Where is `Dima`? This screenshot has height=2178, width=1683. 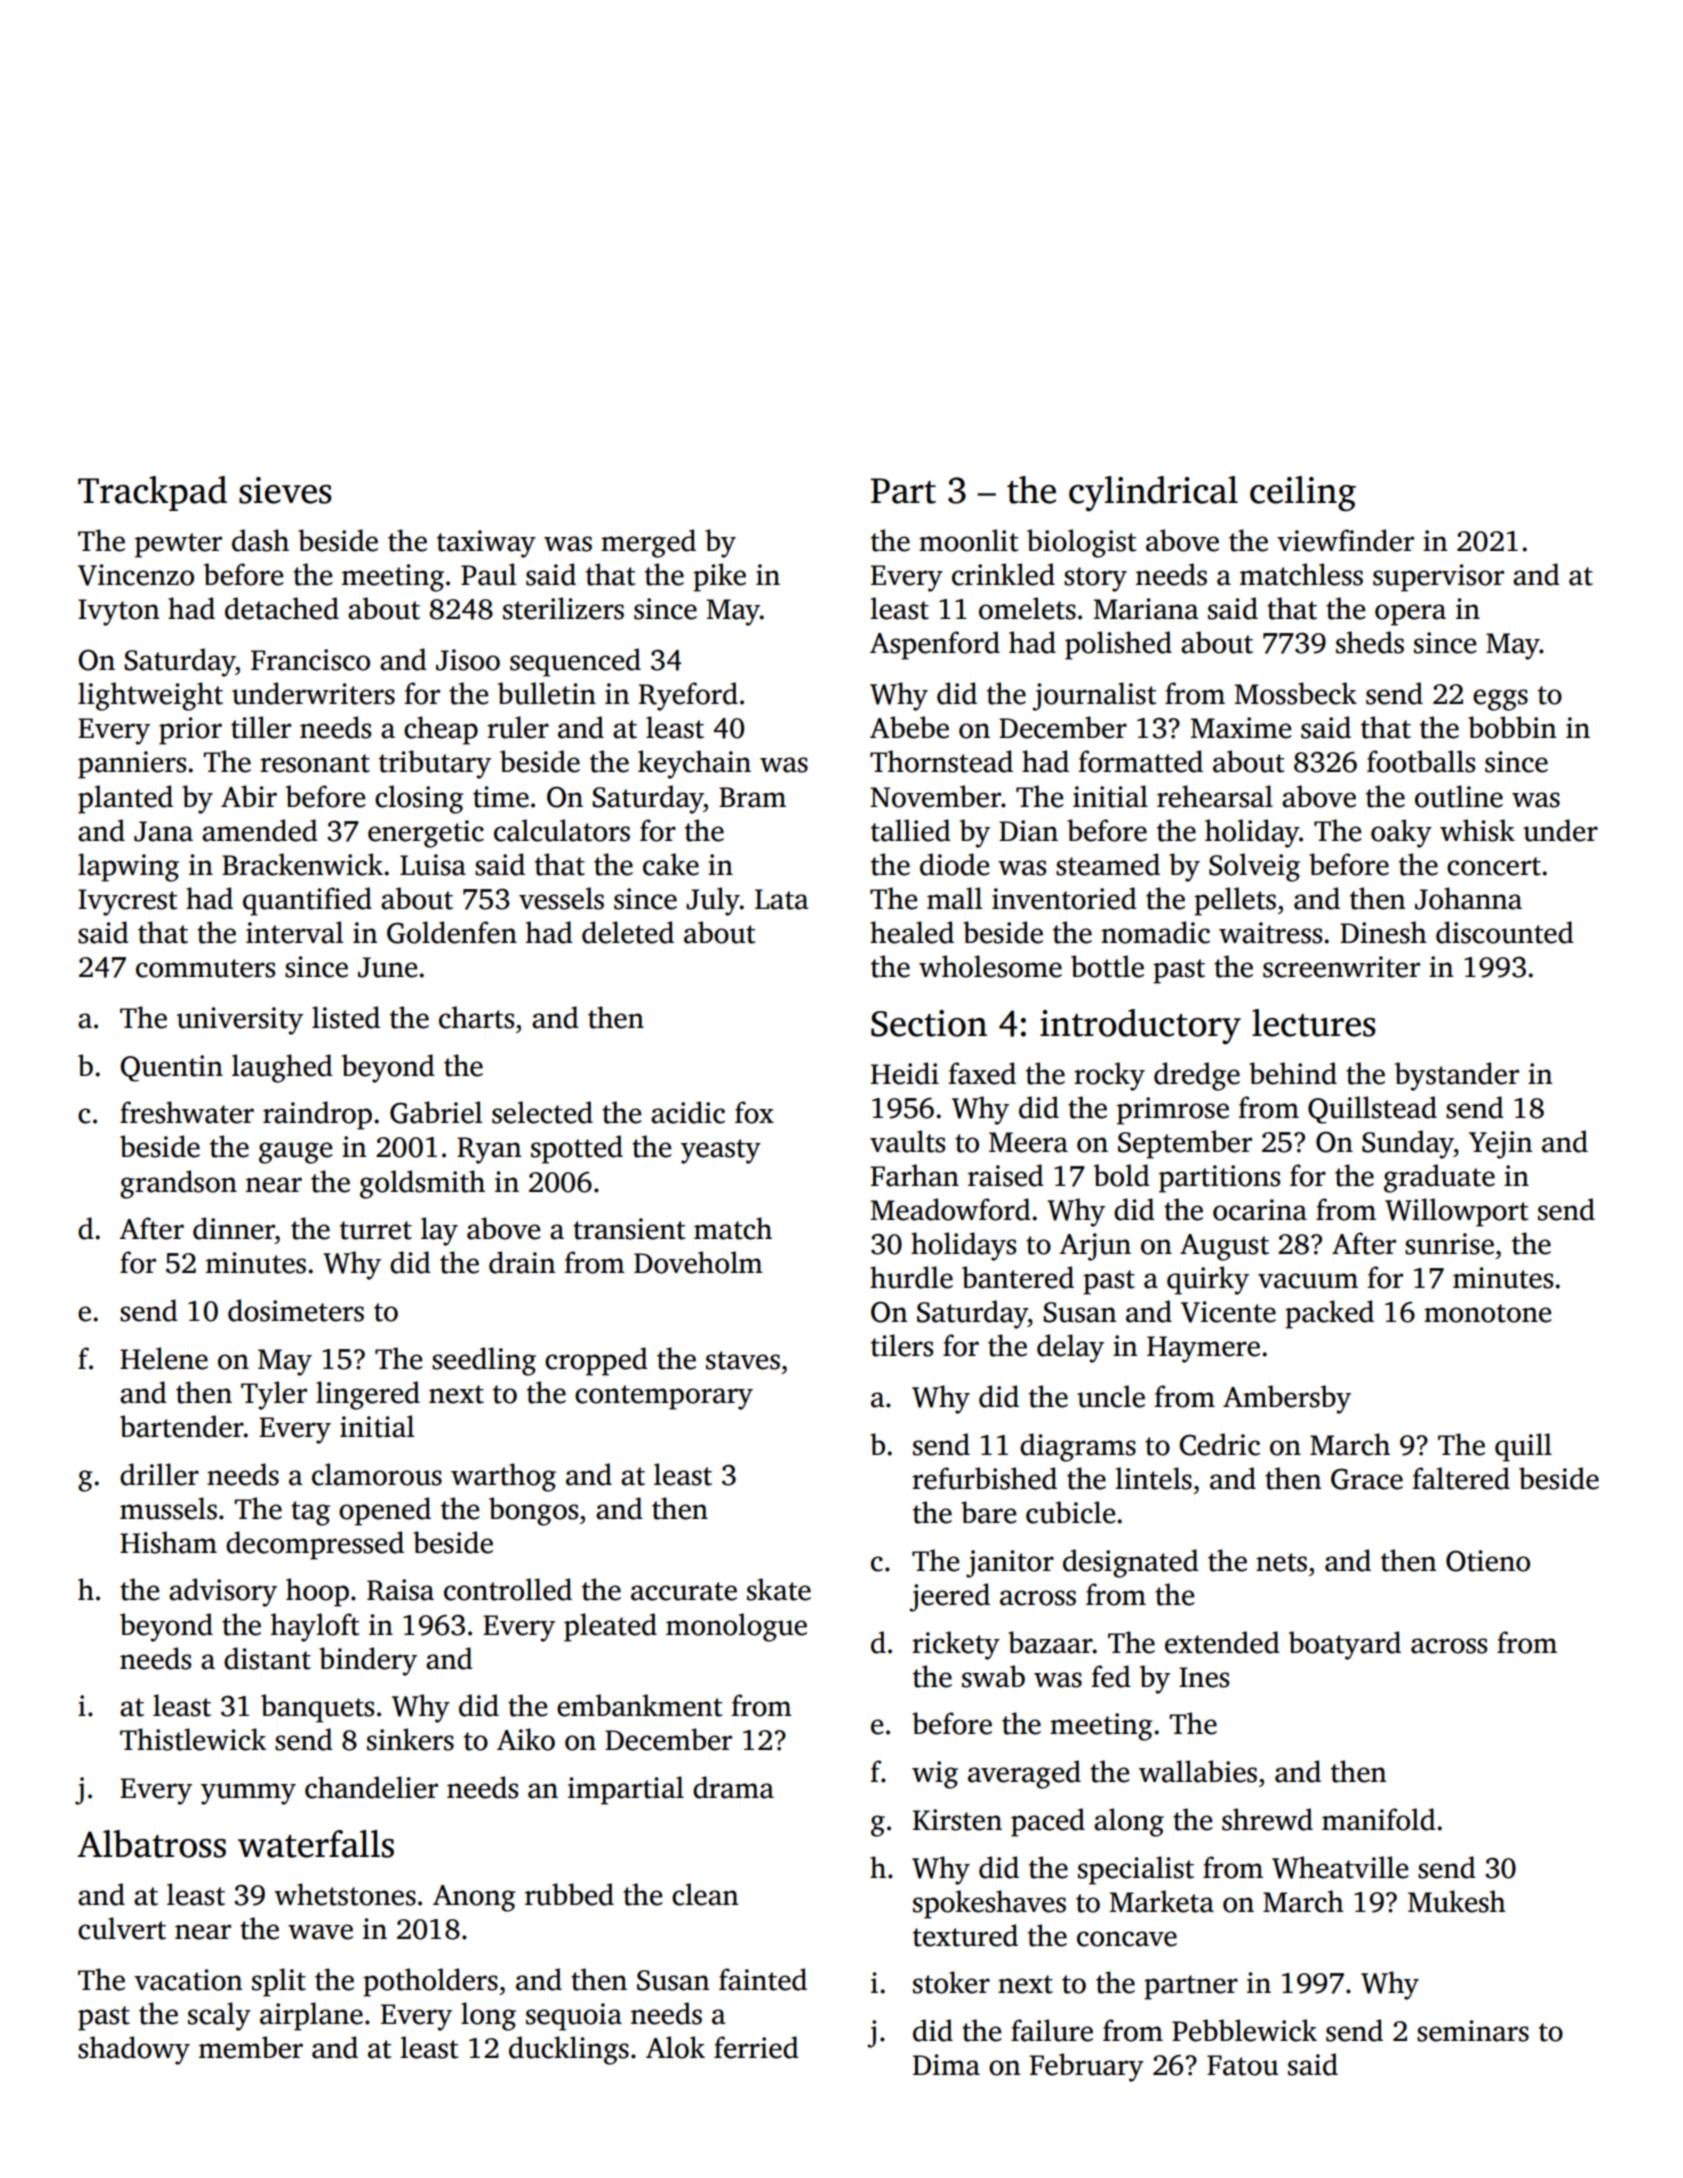
Dima is located at coordinates (946, 2065).
